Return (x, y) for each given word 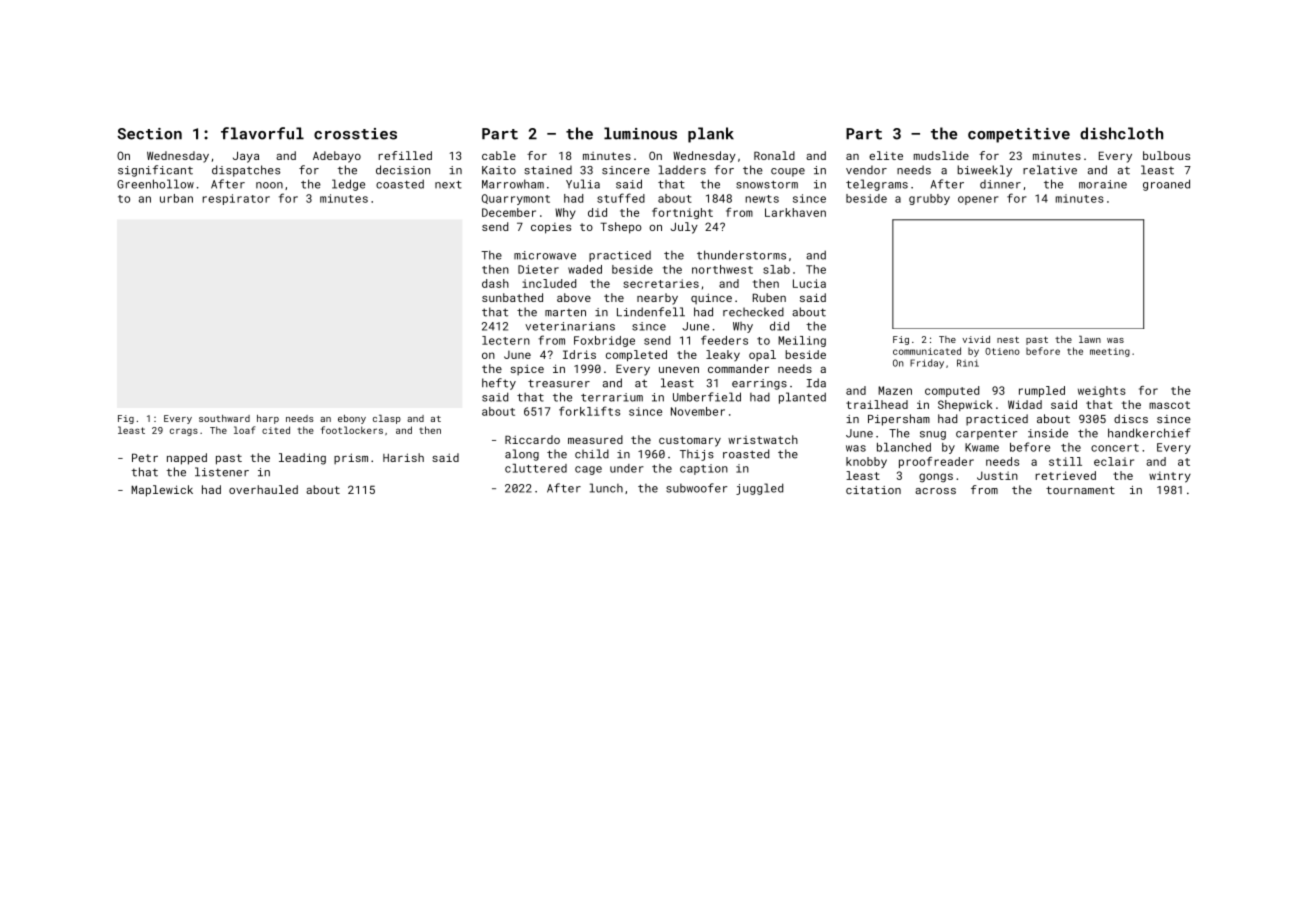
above (574, 297)
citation (873, 490)
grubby (929, 199)
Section (150, 134)
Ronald (774, 155)
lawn (1090, 339)
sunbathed (512, 297)
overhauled (263, 489)
